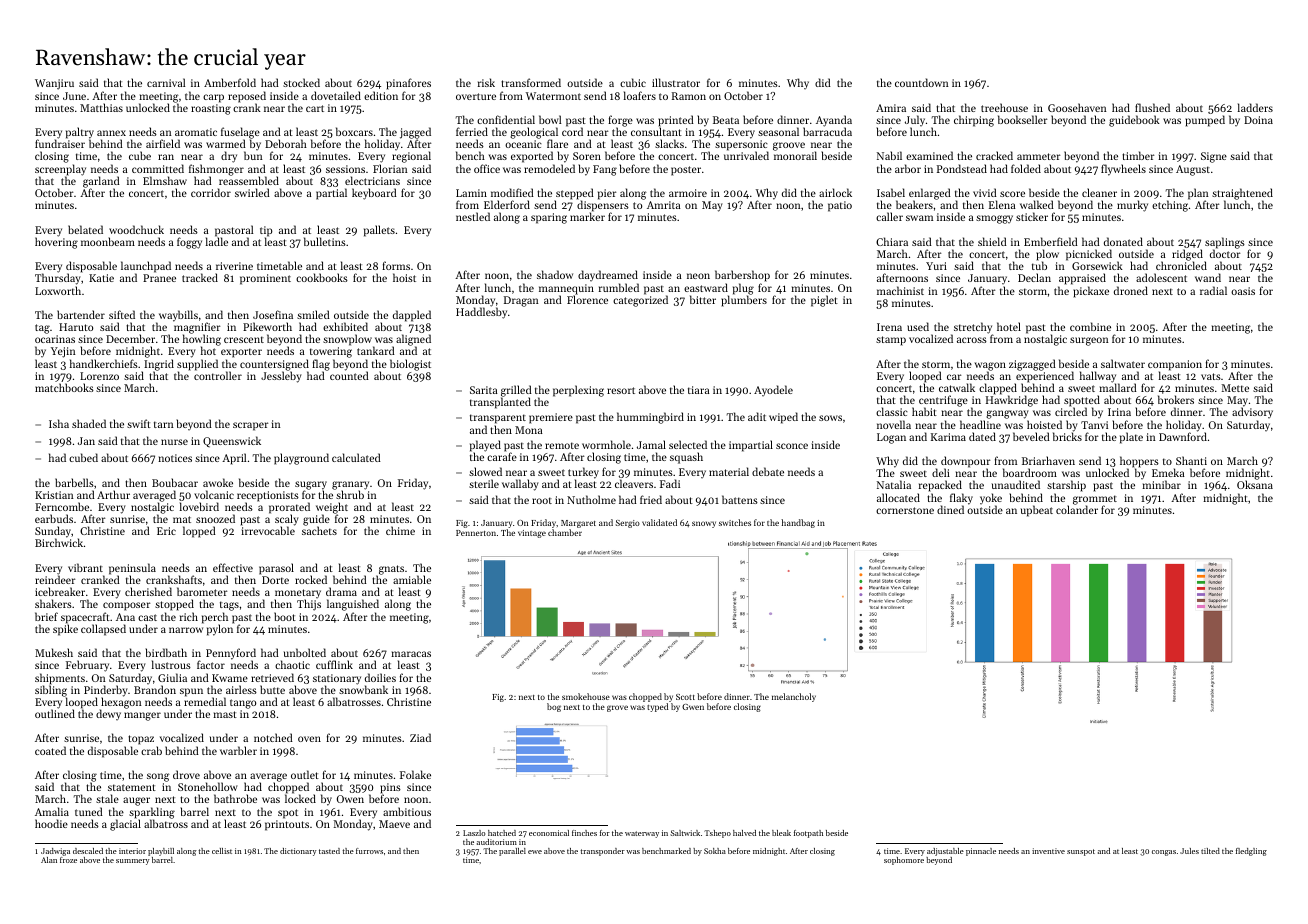 The width and height of the page is (1308, 924). I want to click on printouts, so click(287, 825).
